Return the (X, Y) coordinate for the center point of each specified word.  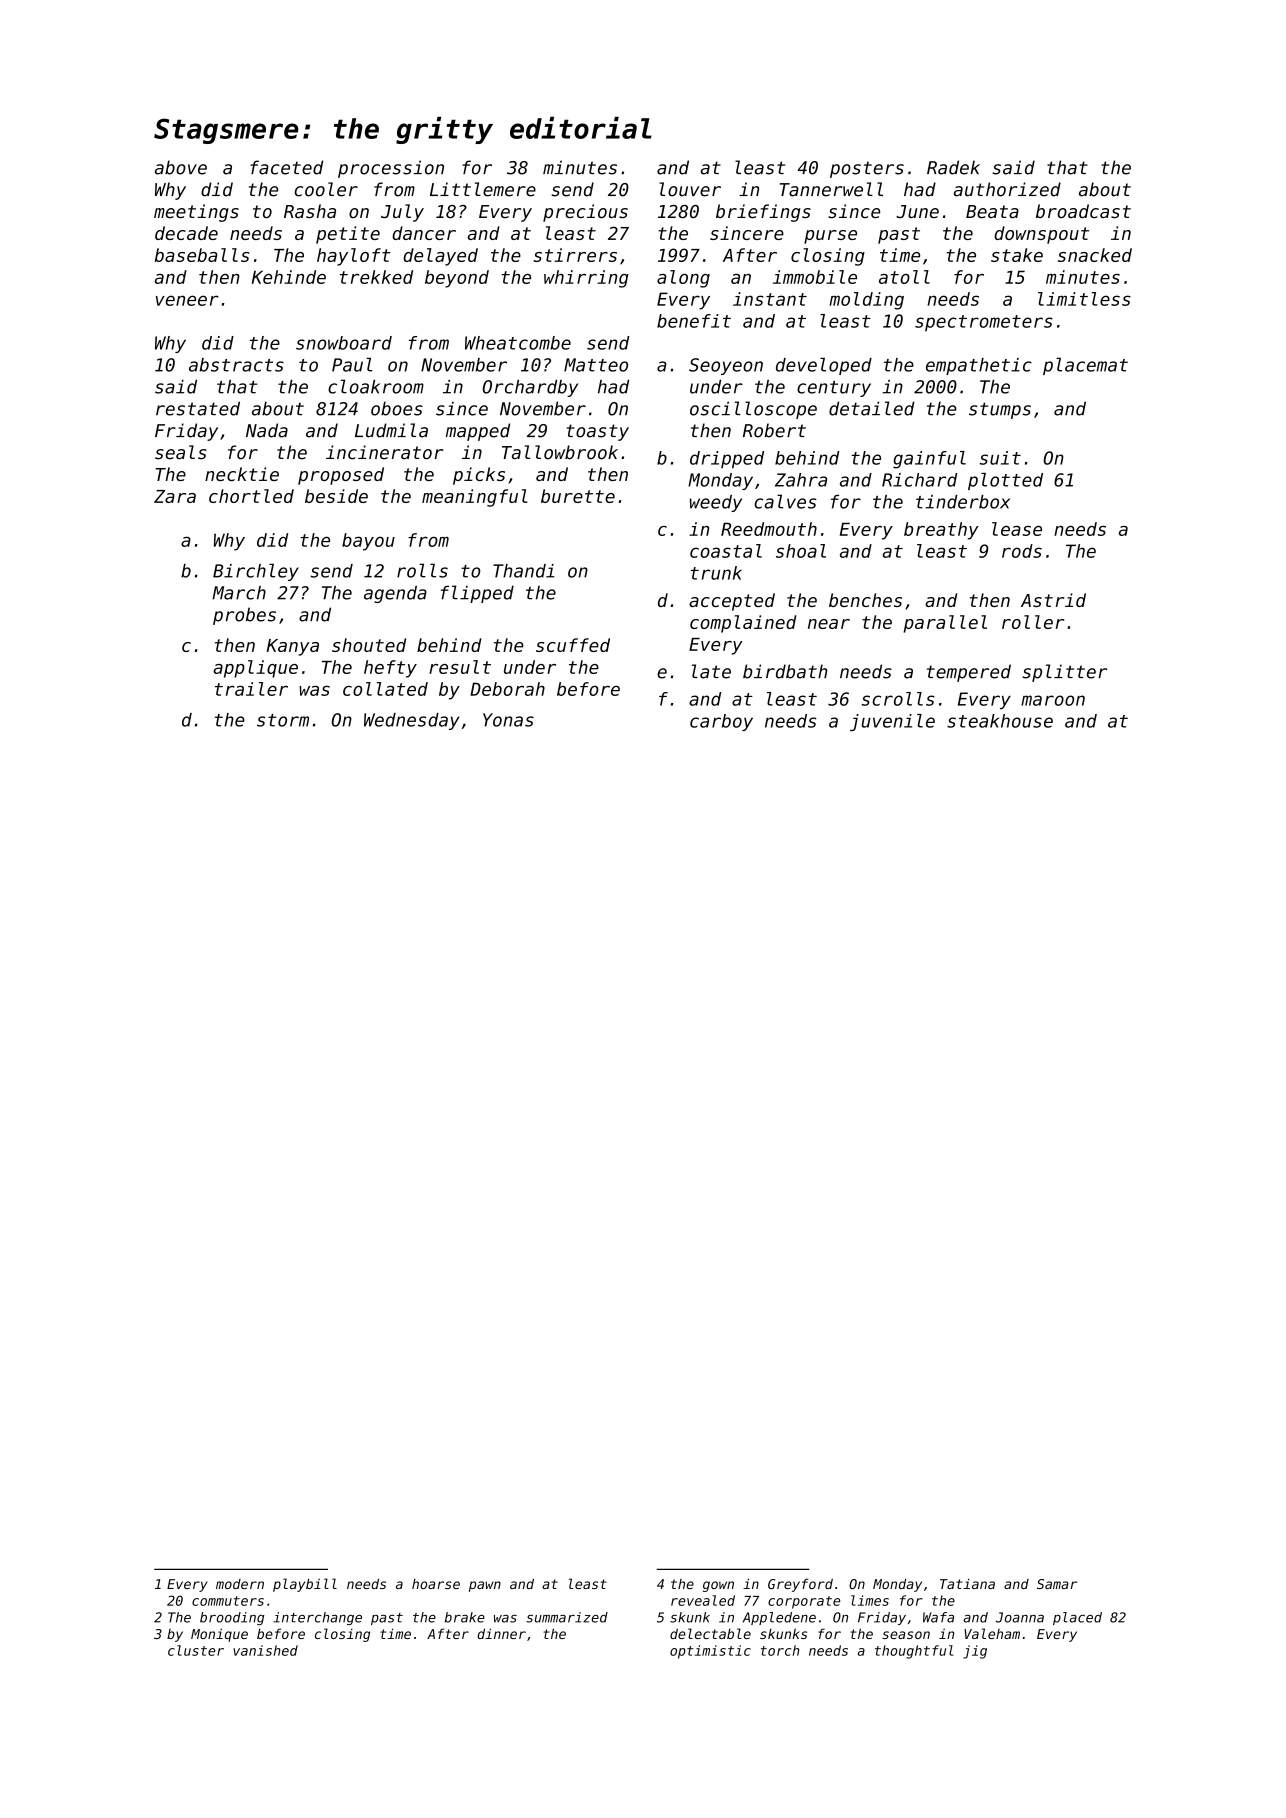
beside (336, 496)
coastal (726, 551)
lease (1017, 529)
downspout (1041, 235)
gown (718, 1586)
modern (240, 1584)
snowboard (344, 343)
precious (585, 213)
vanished (265, 1650)
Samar (1057, 1584)
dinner (501, 1633)
